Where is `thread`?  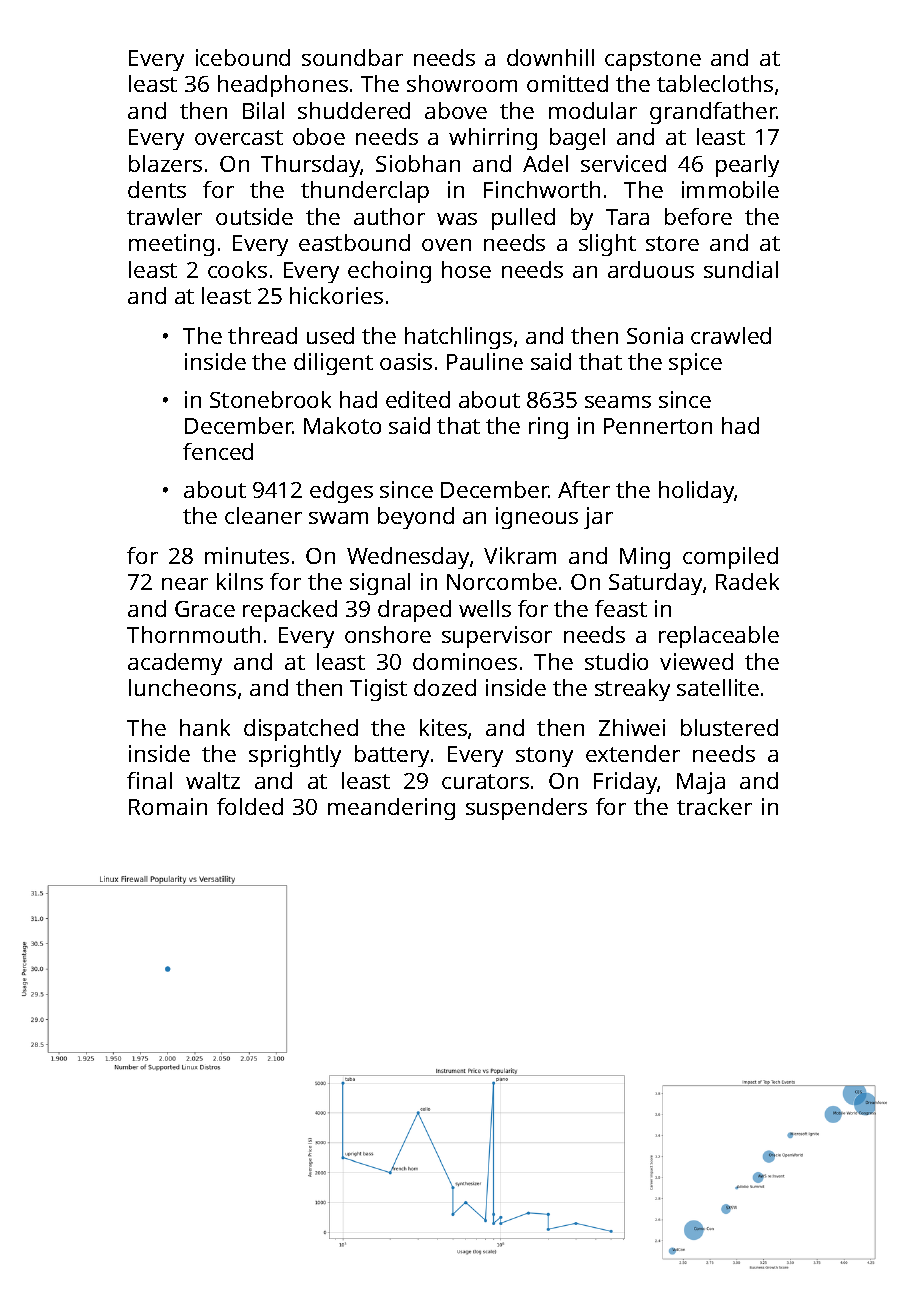 thread is located at coordinates (262, 335).
